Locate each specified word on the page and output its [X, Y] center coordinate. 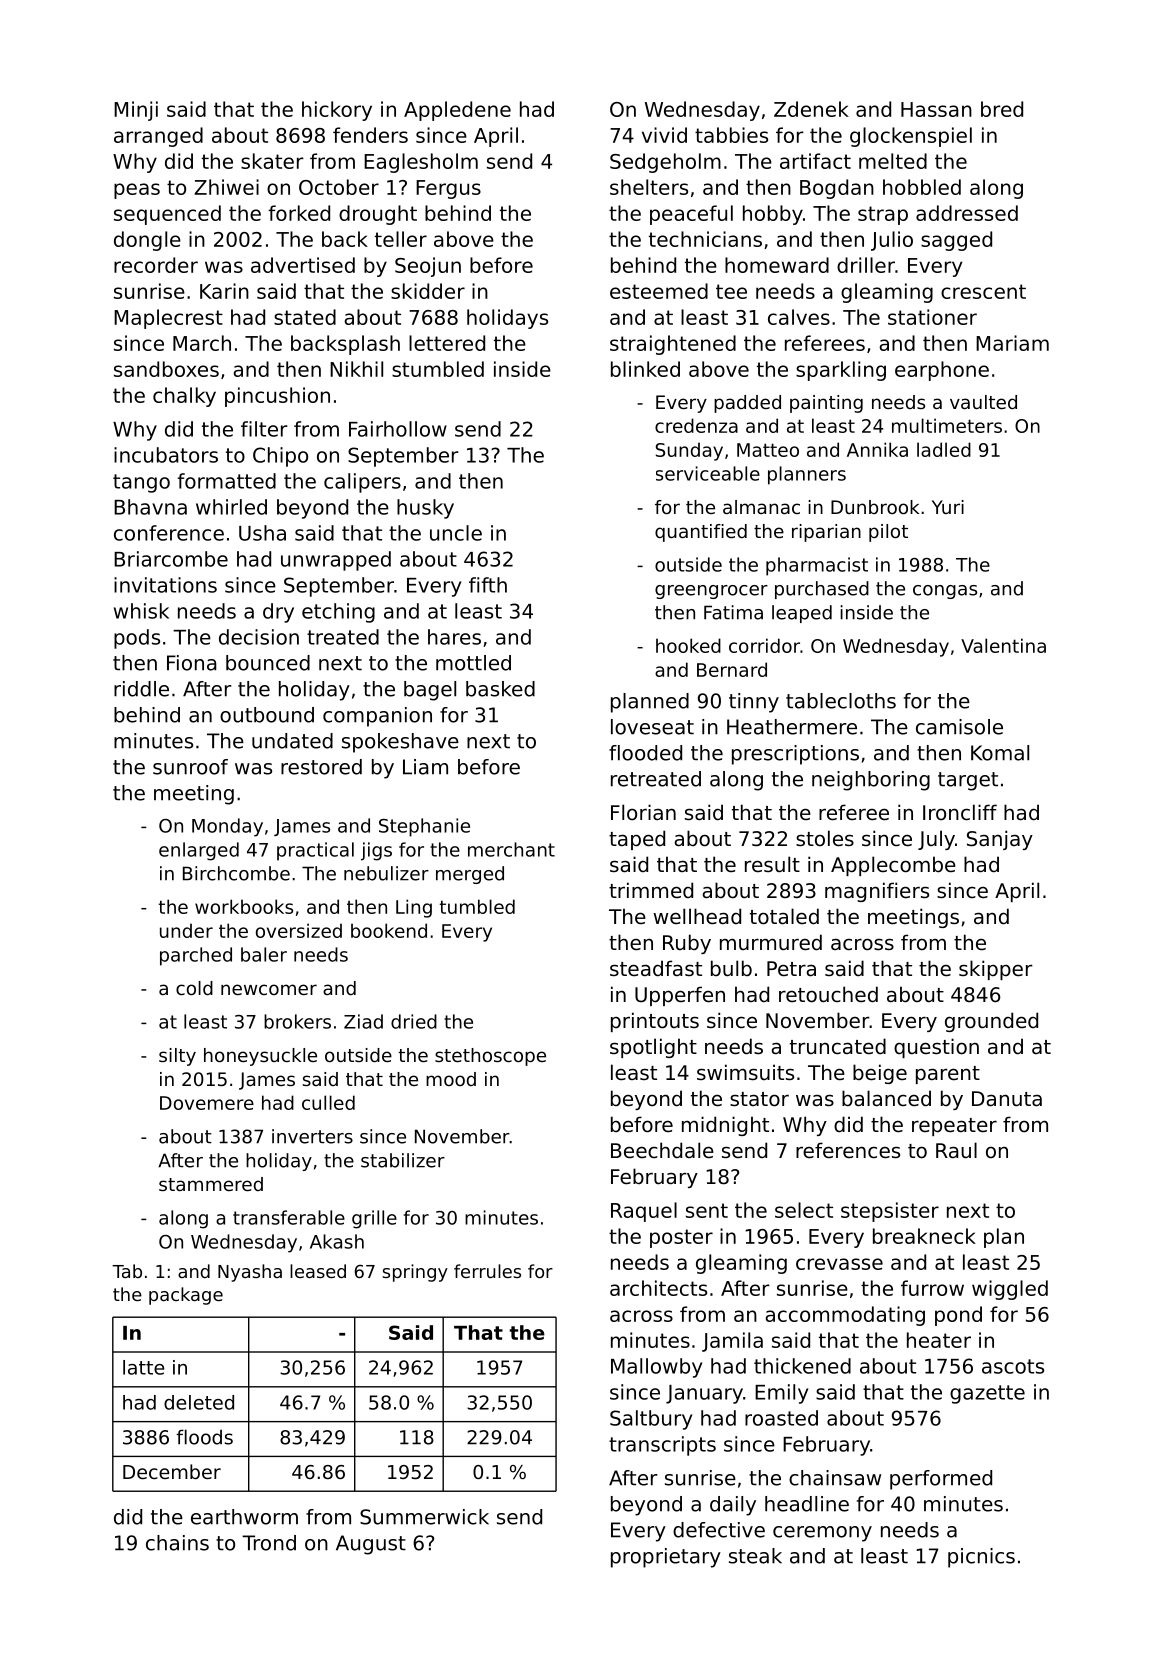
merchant [511, 849]
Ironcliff [960, 812]
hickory [337, 111]
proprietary [666, 1558]
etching [338, 613]
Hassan [936, 109]
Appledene [457, 111]
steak [755, 1556]
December [172, 1471]
